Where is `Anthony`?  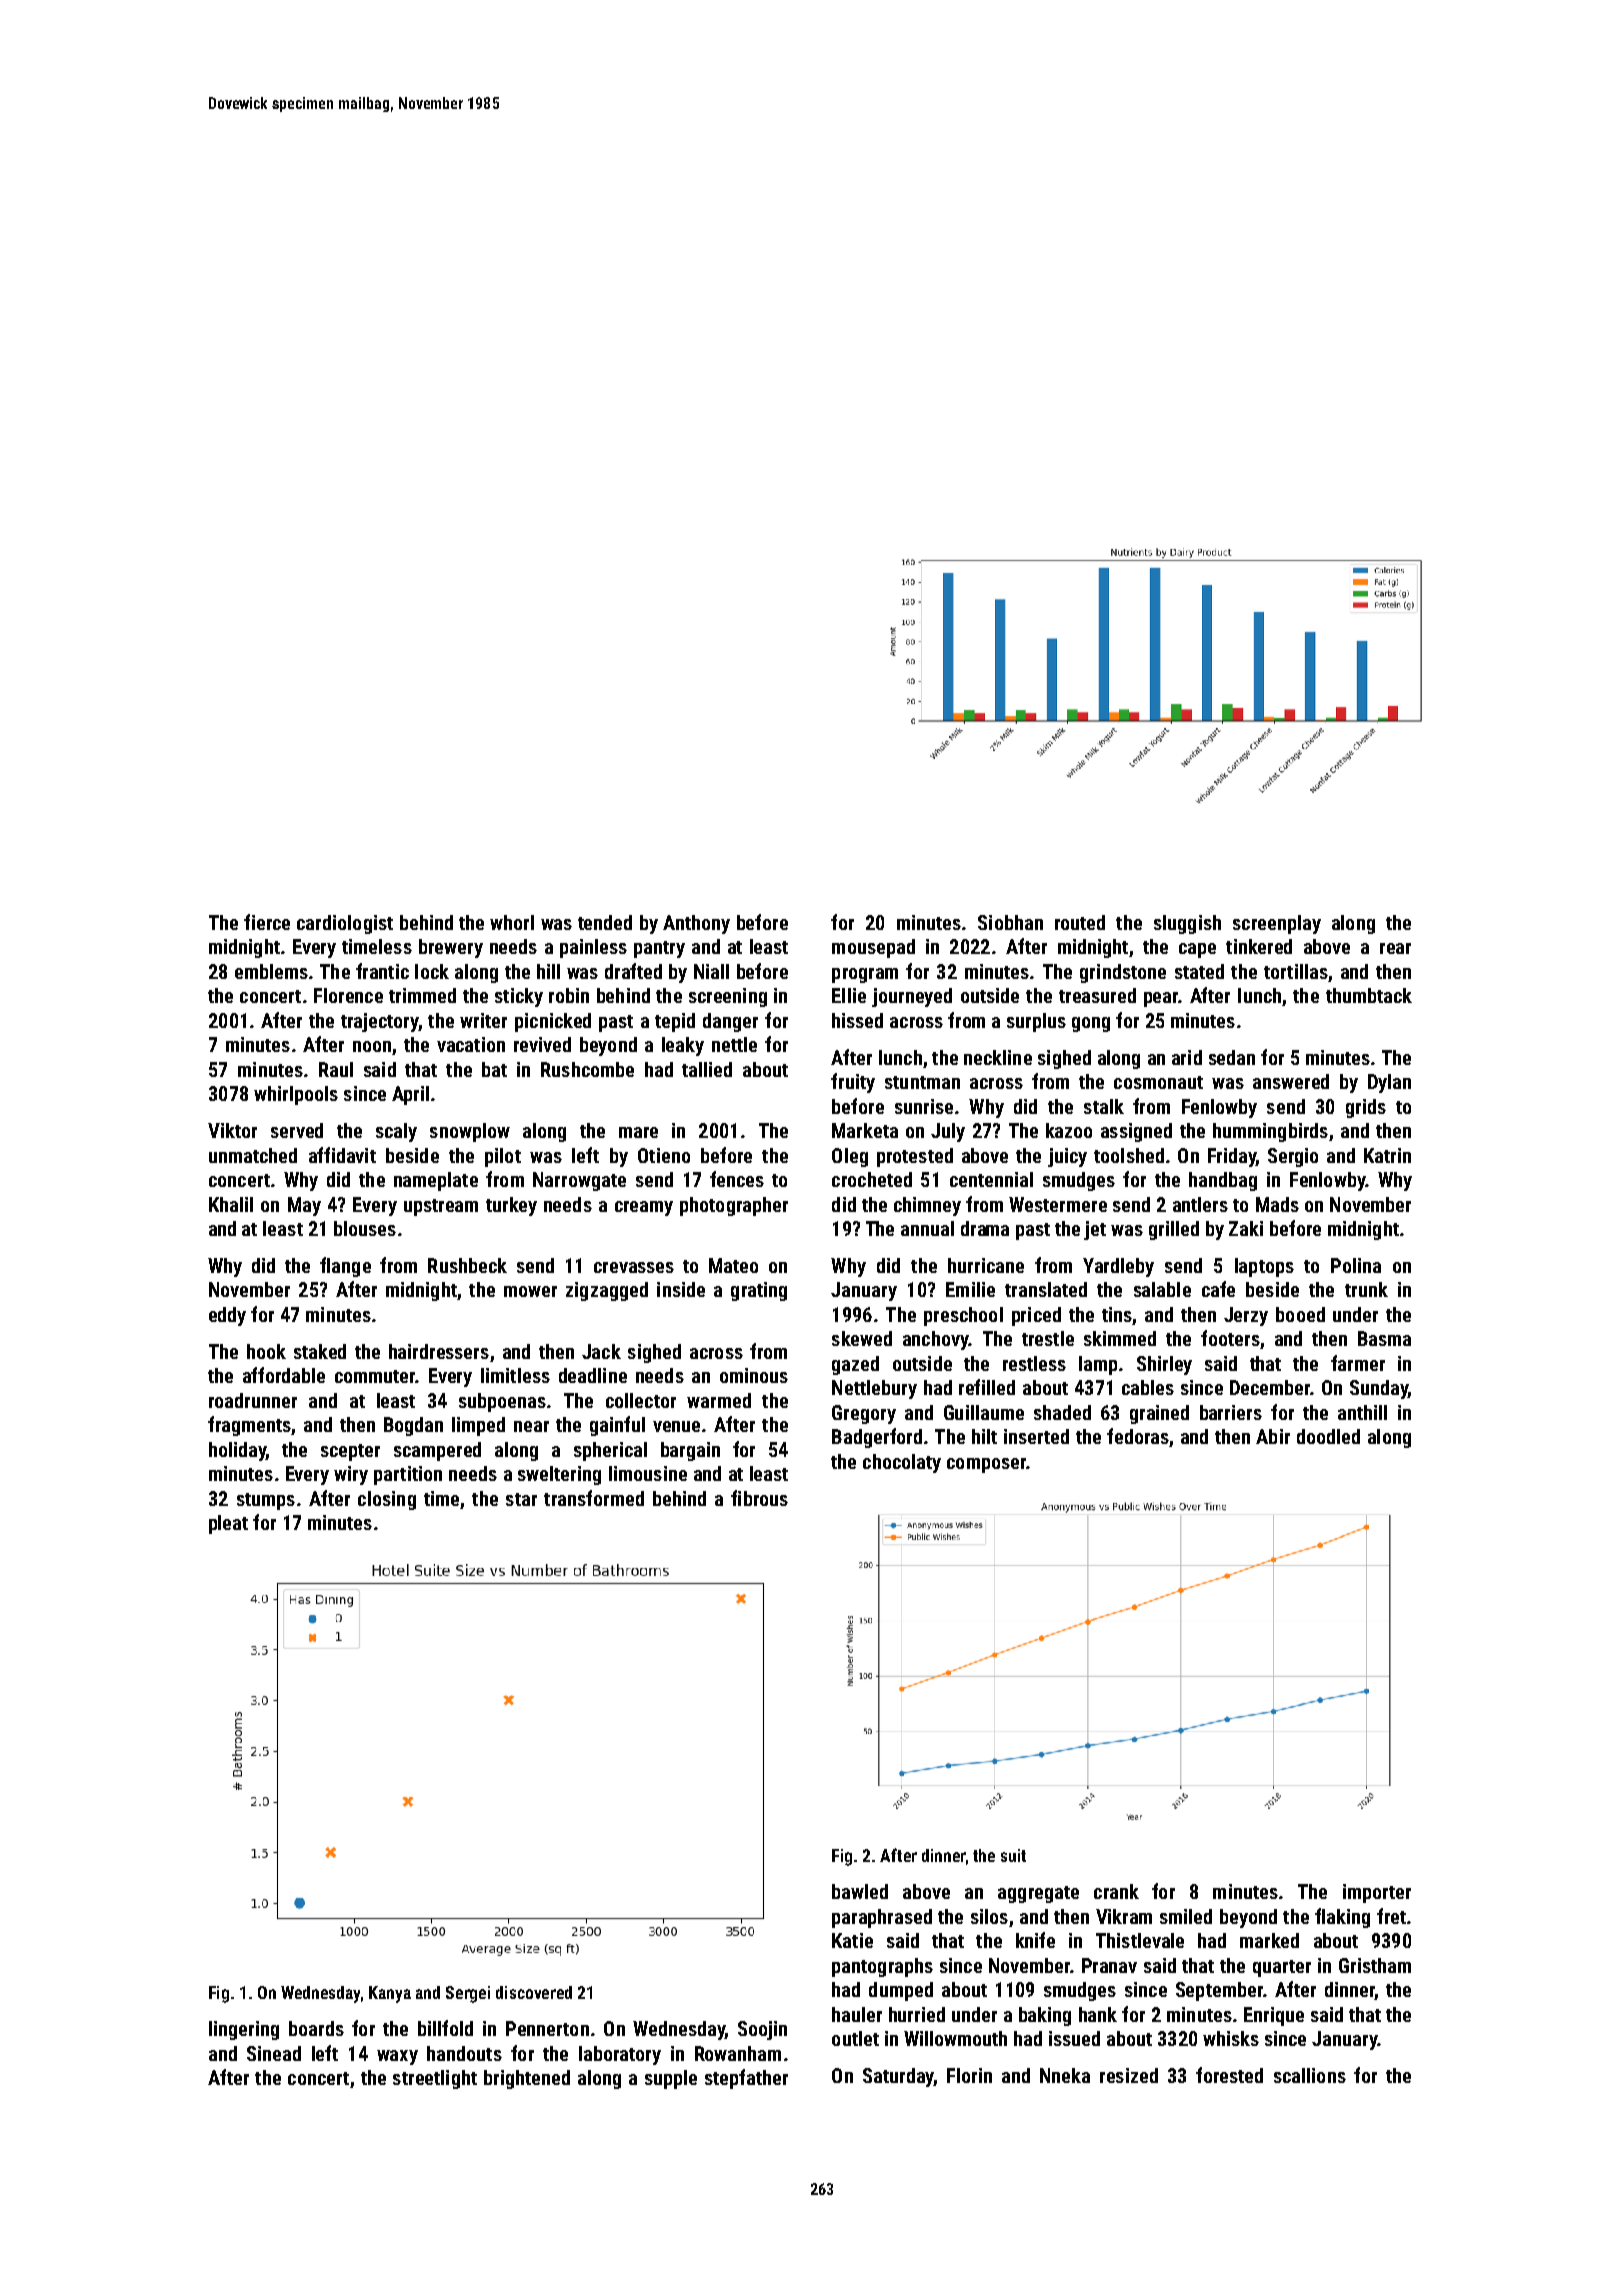 Anthony is located at coordinates (696, 924).
